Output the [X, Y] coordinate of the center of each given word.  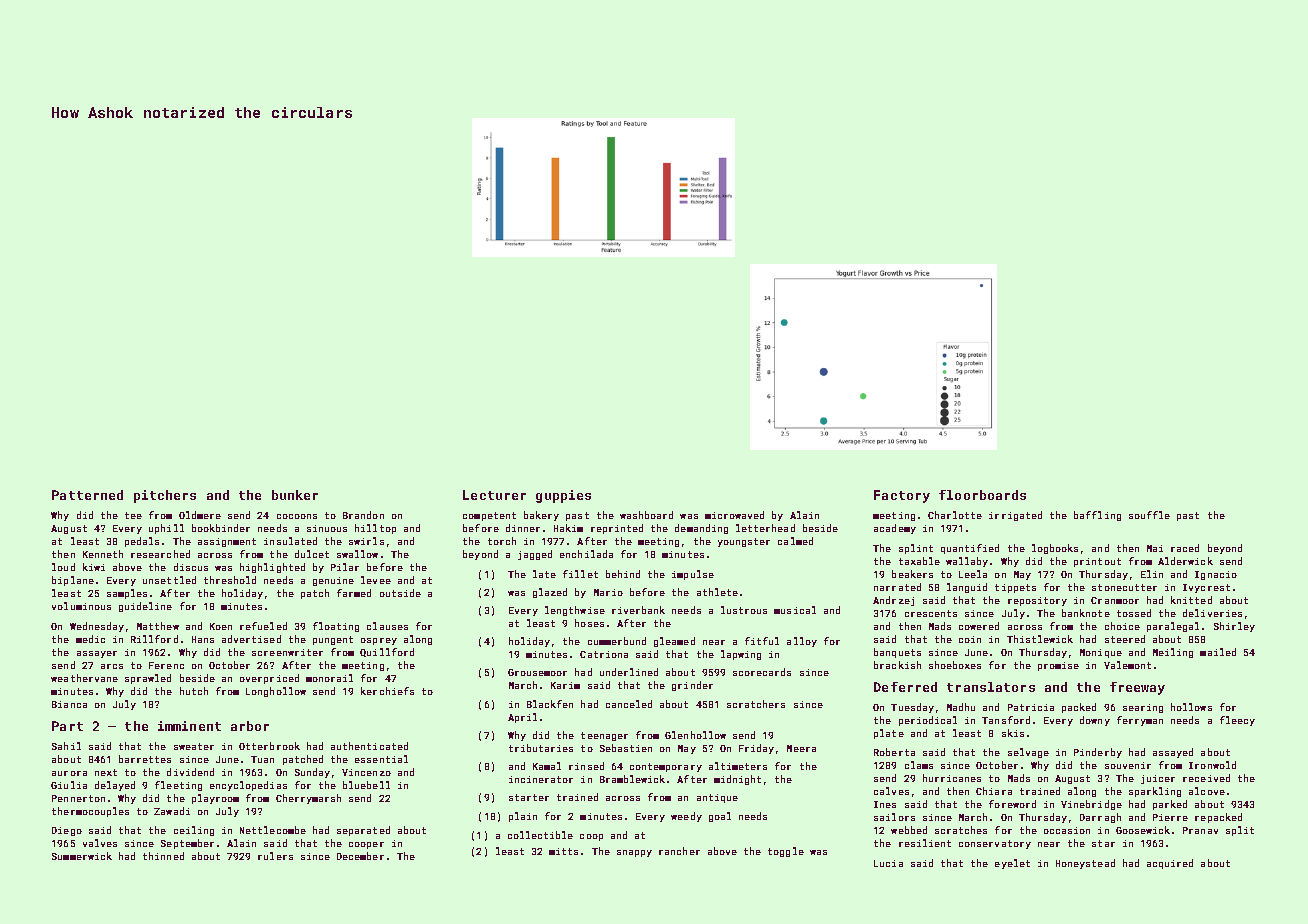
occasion [1067, 830]
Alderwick [1185, 561]
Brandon [363, 515]
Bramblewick [632, 779]
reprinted [617, 529]
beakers [912, 574]
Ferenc [166, 665]
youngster [744, 542]
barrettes [145, 759]
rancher [679, 851]
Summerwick [82, 856]
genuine [333, 581]
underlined [629, 672]
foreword [1012, 804]
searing [1143, 708]
